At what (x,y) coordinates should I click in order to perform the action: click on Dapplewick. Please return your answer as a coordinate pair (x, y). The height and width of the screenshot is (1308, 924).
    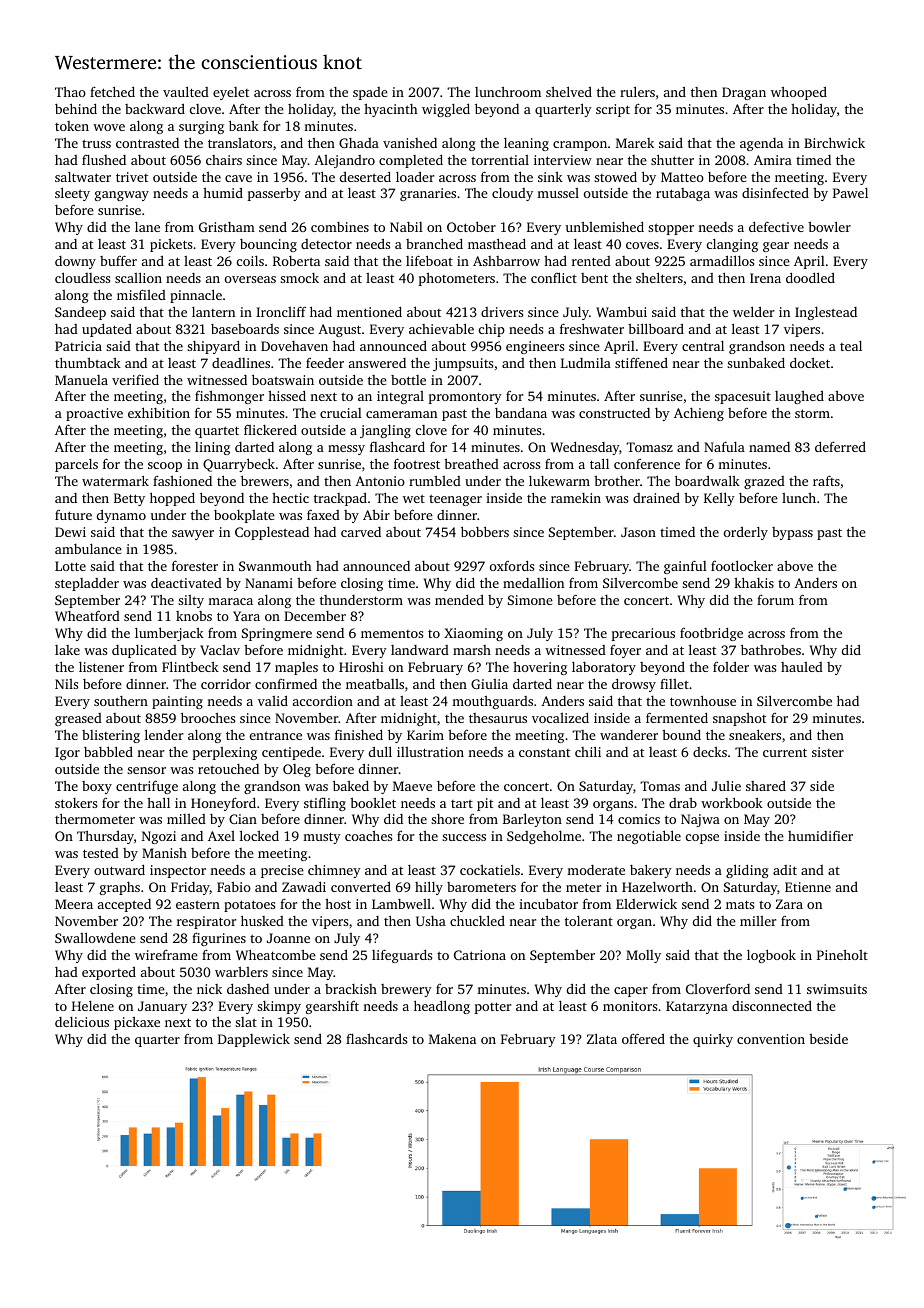
    Looking at the image, I should click on (254, 1040).
